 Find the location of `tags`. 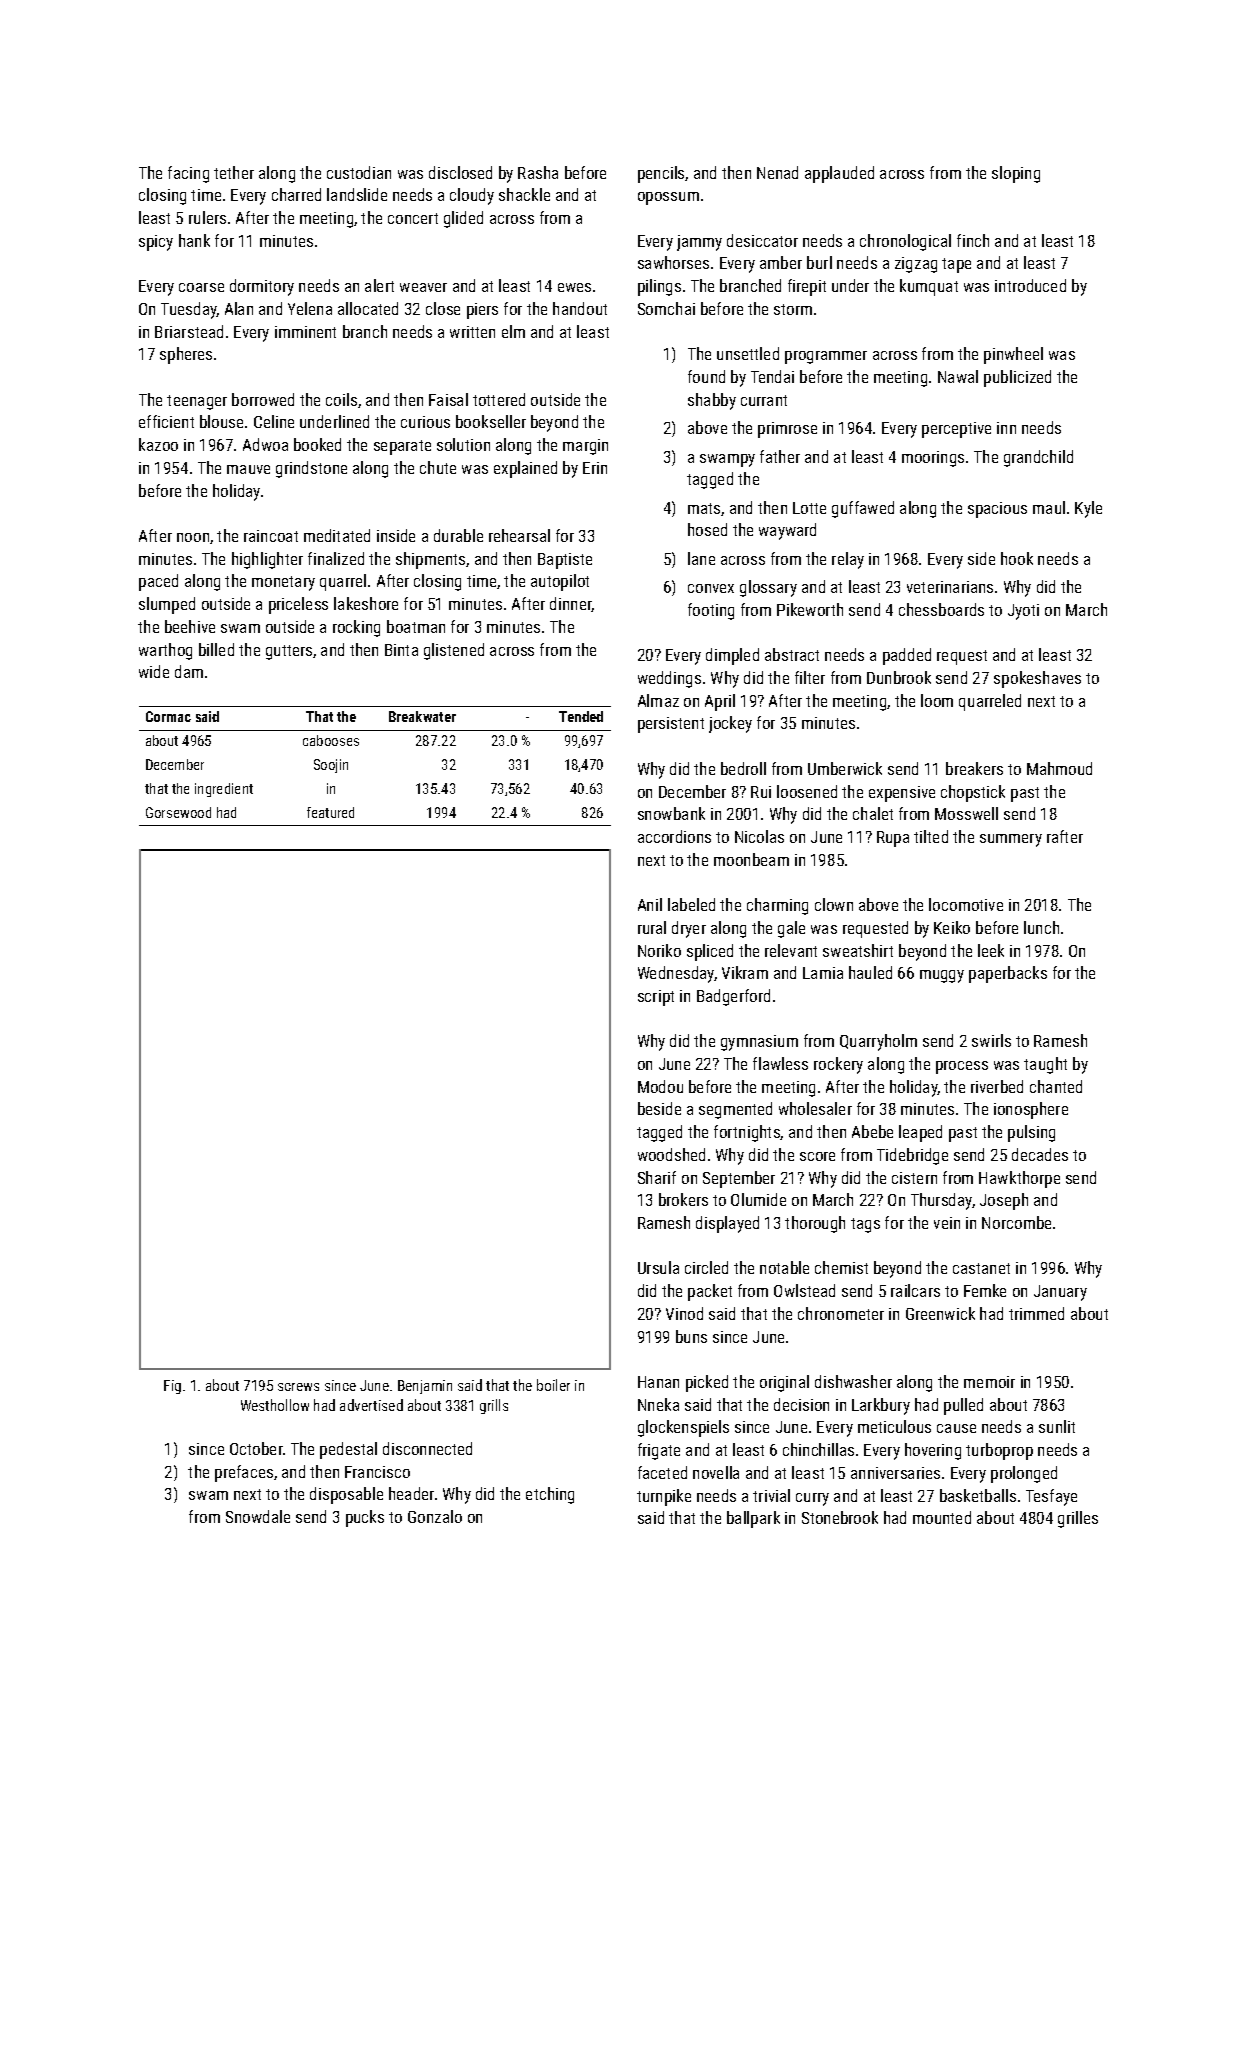

tags is located at coordinates (865, 1225).
